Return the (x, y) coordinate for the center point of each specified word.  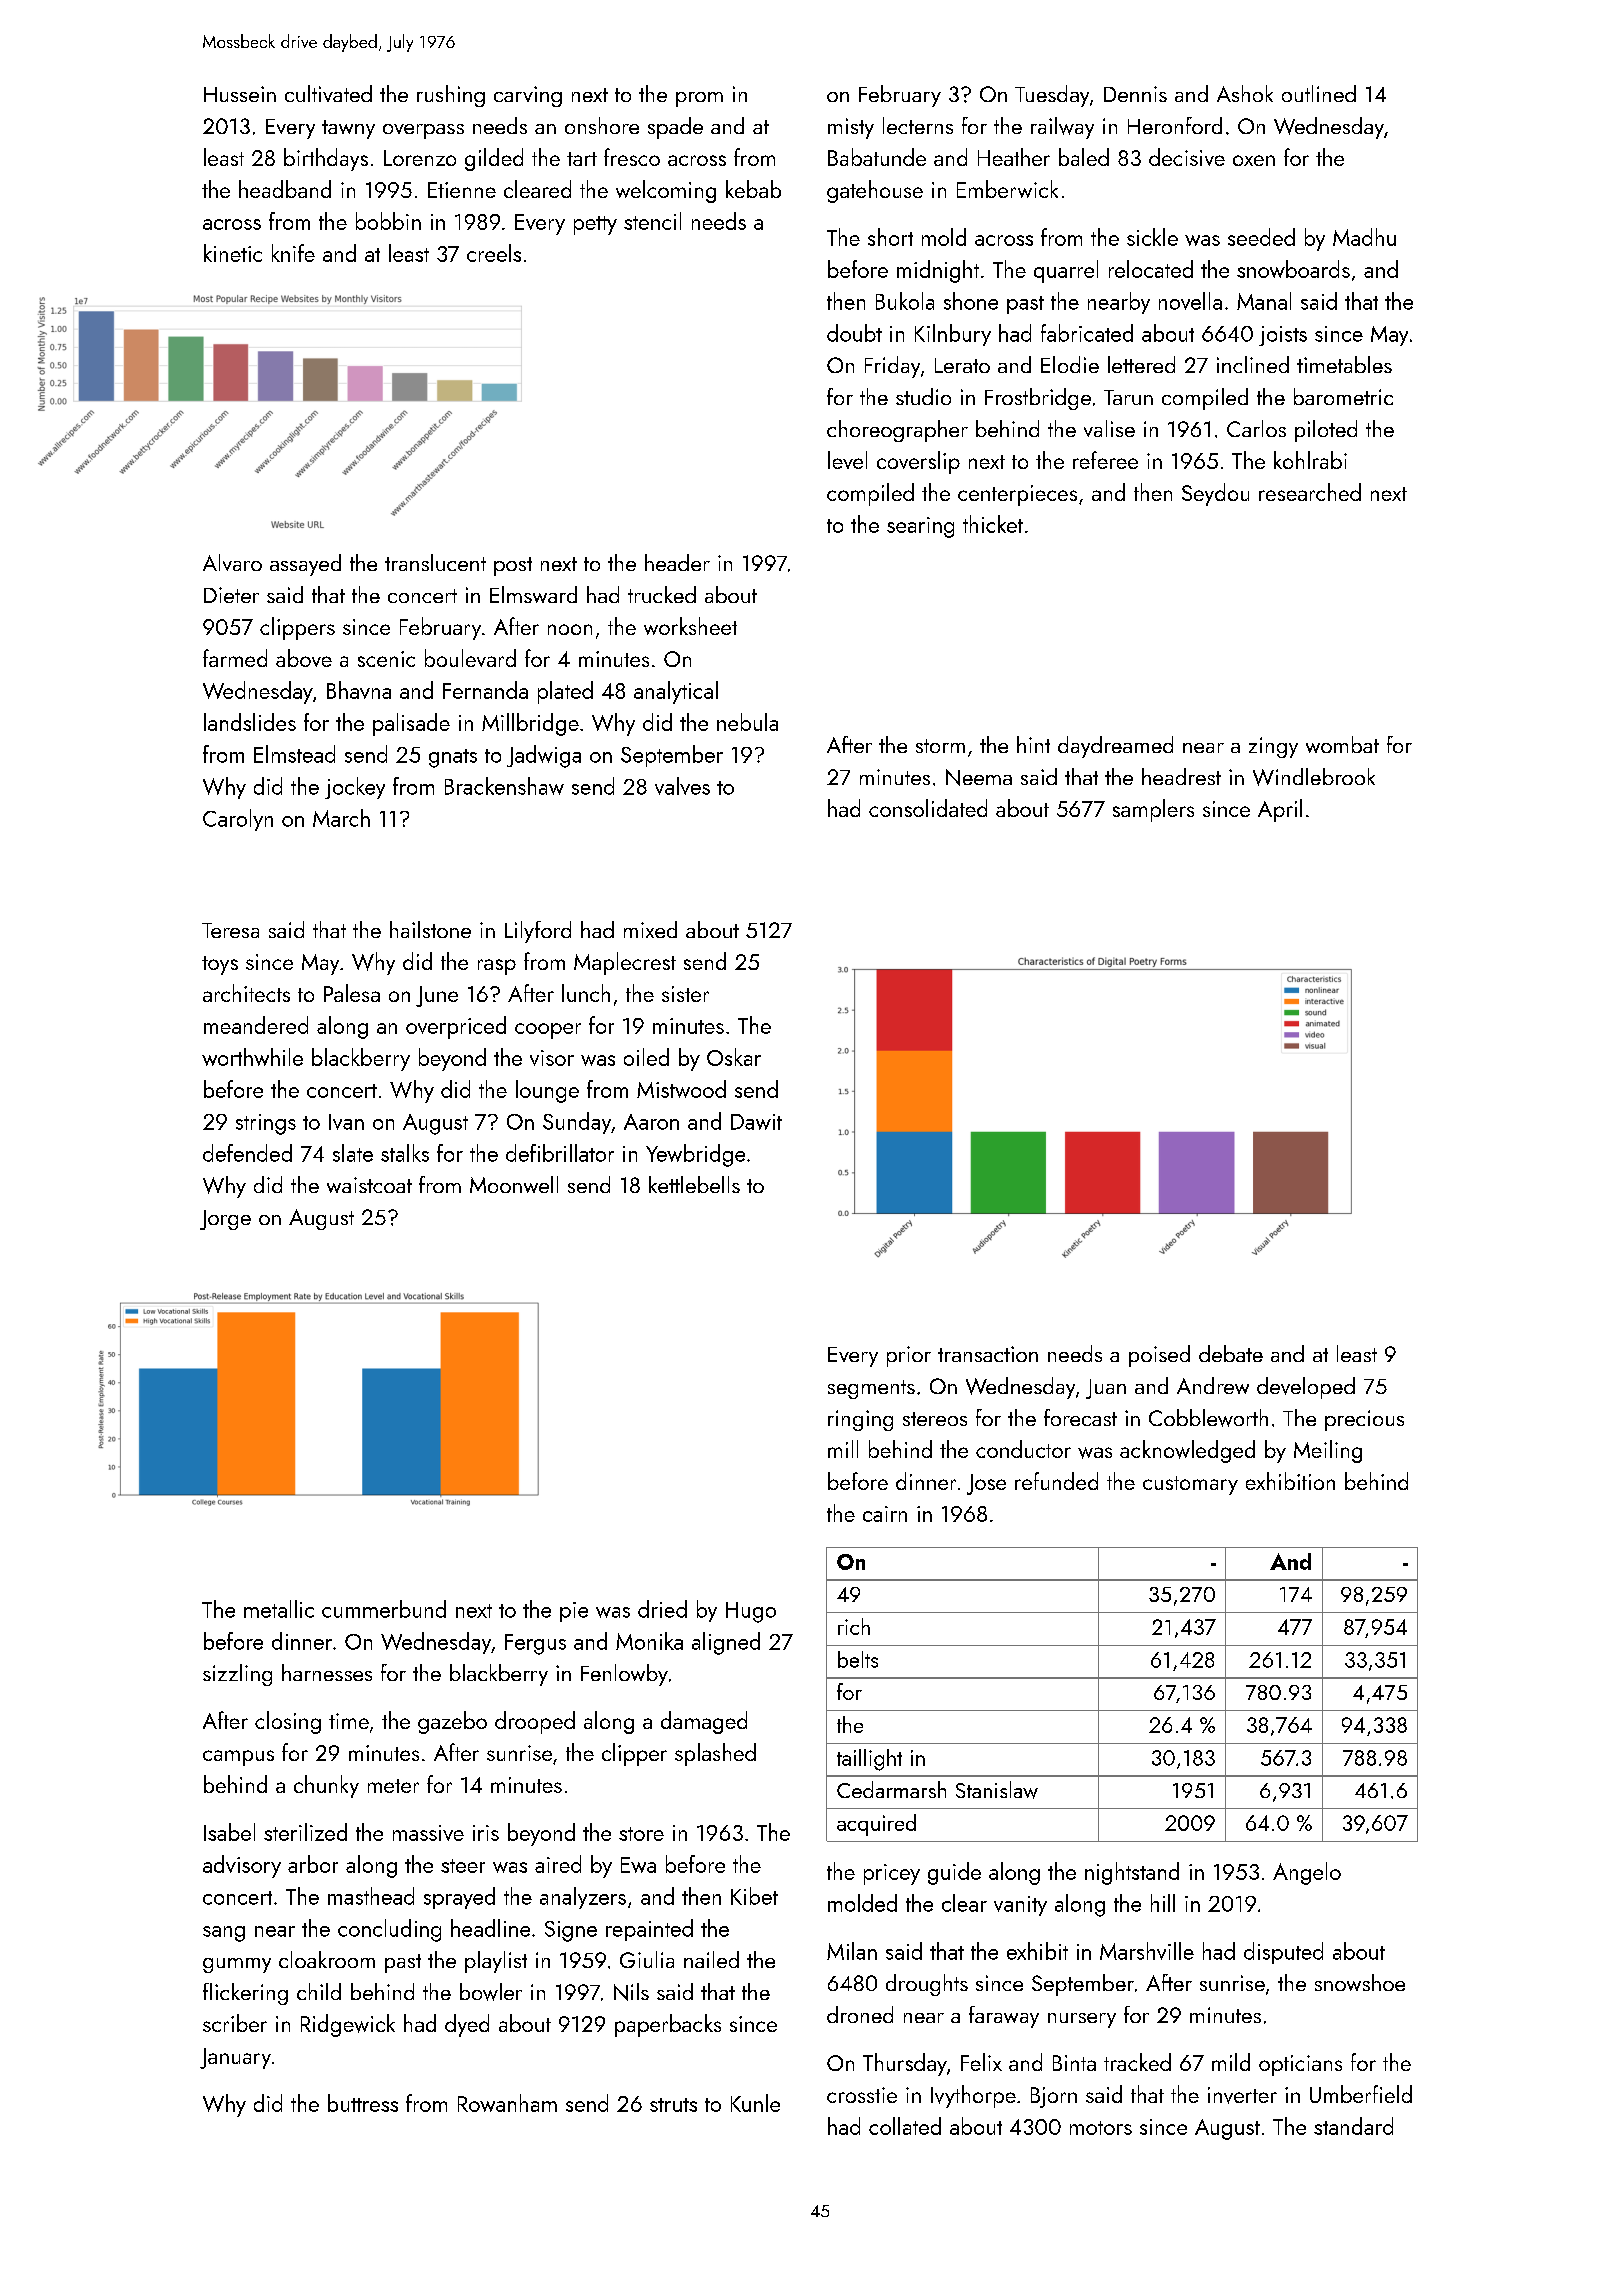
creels (494, 253)
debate (1231, 1353)
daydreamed (1115, 747)
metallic (279, 1609)
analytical (676, 692)
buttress (363, 2103)
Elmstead (294, 754)
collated (905, 2126)
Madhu (1364, 237)
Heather (1014, 157)
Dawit (756, 1122)
